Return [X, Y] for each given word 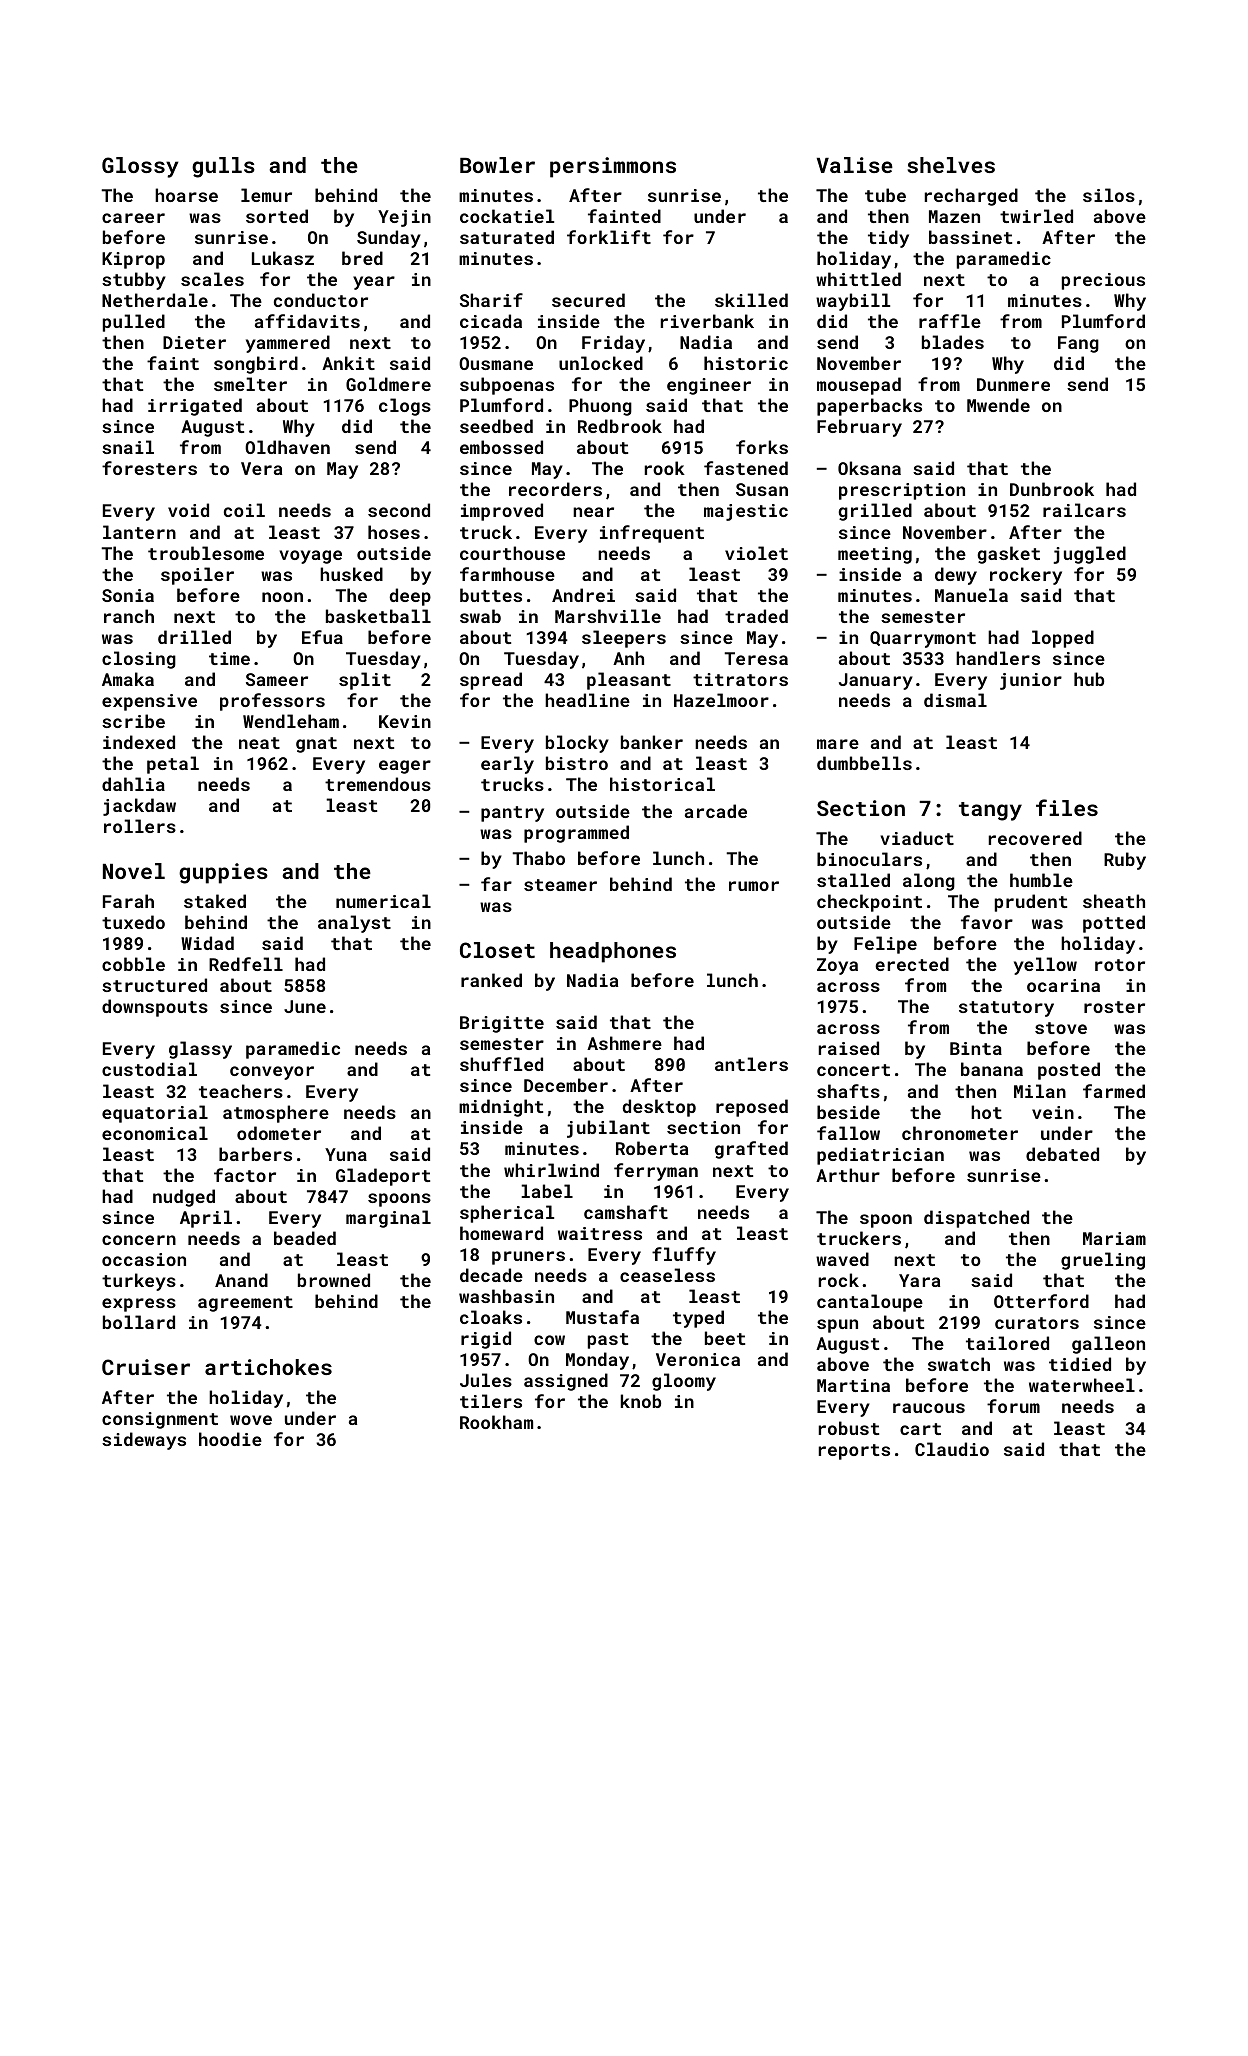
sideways [144, 1441]
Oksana [869, 468]
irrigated [195, 407]
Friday [613, 344]
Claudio [952, 1449]
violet [756, 553]
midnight [501, 1108]
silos [1109, 195]
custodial [149, 1069]
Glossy [140, 167]
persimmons [613, 167]
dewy [956, 576]
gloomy [684, 1382]
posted [1069, 1071]
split [365, 681]
